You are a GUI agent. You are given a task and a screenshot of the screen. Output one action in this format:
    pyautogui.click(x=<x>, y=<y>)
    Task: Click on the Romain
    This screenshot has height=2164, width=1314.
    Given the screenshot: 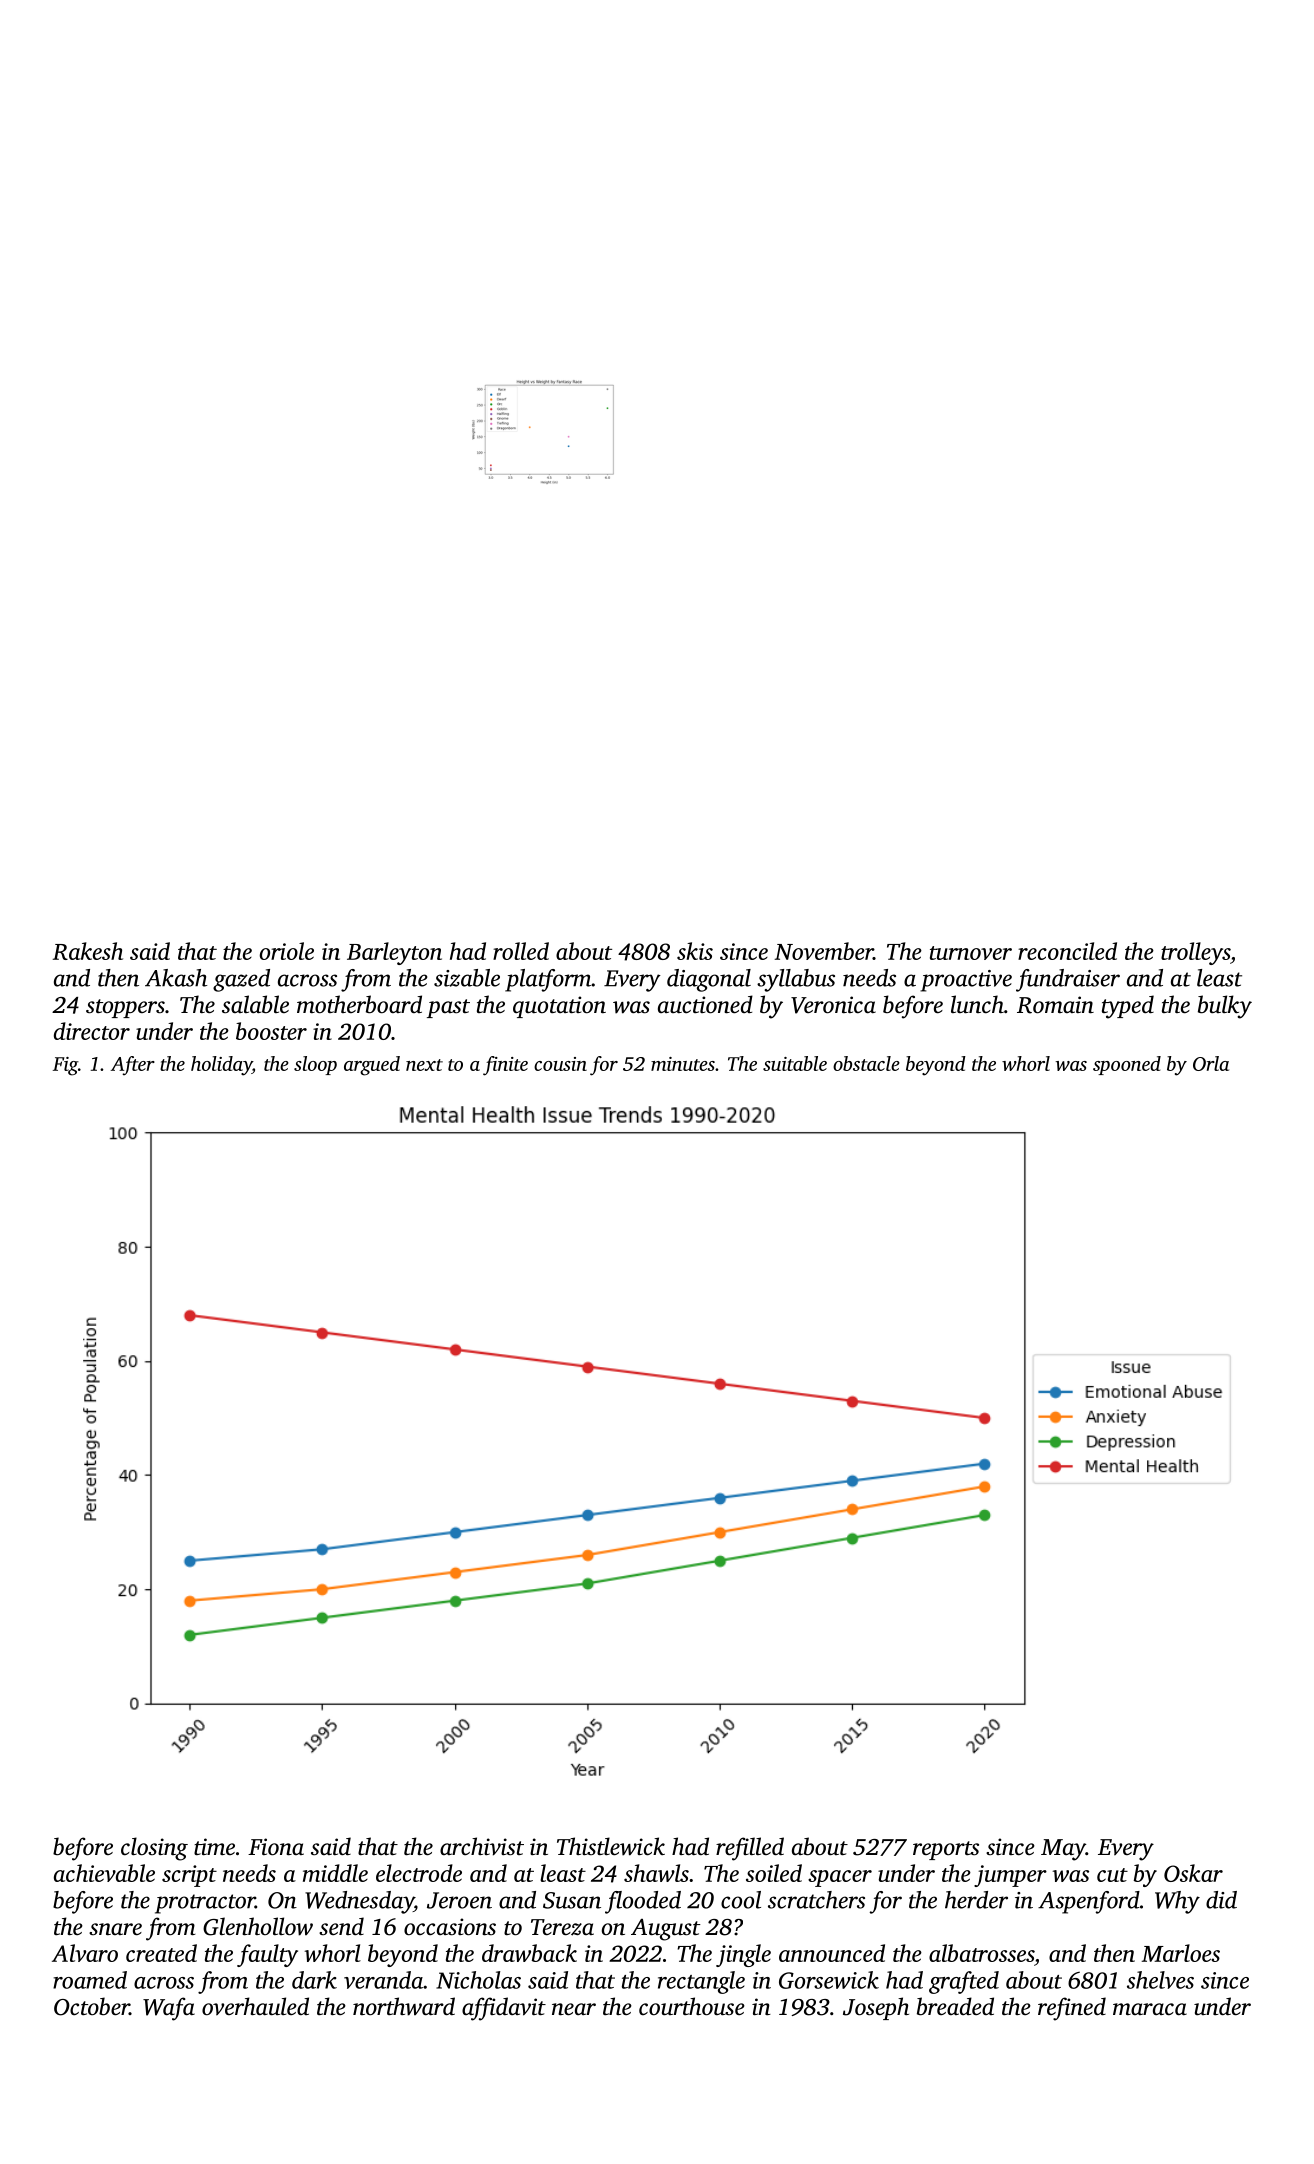 What is the action you would take?
    pyautogui.click(x=1055, y=1005)
